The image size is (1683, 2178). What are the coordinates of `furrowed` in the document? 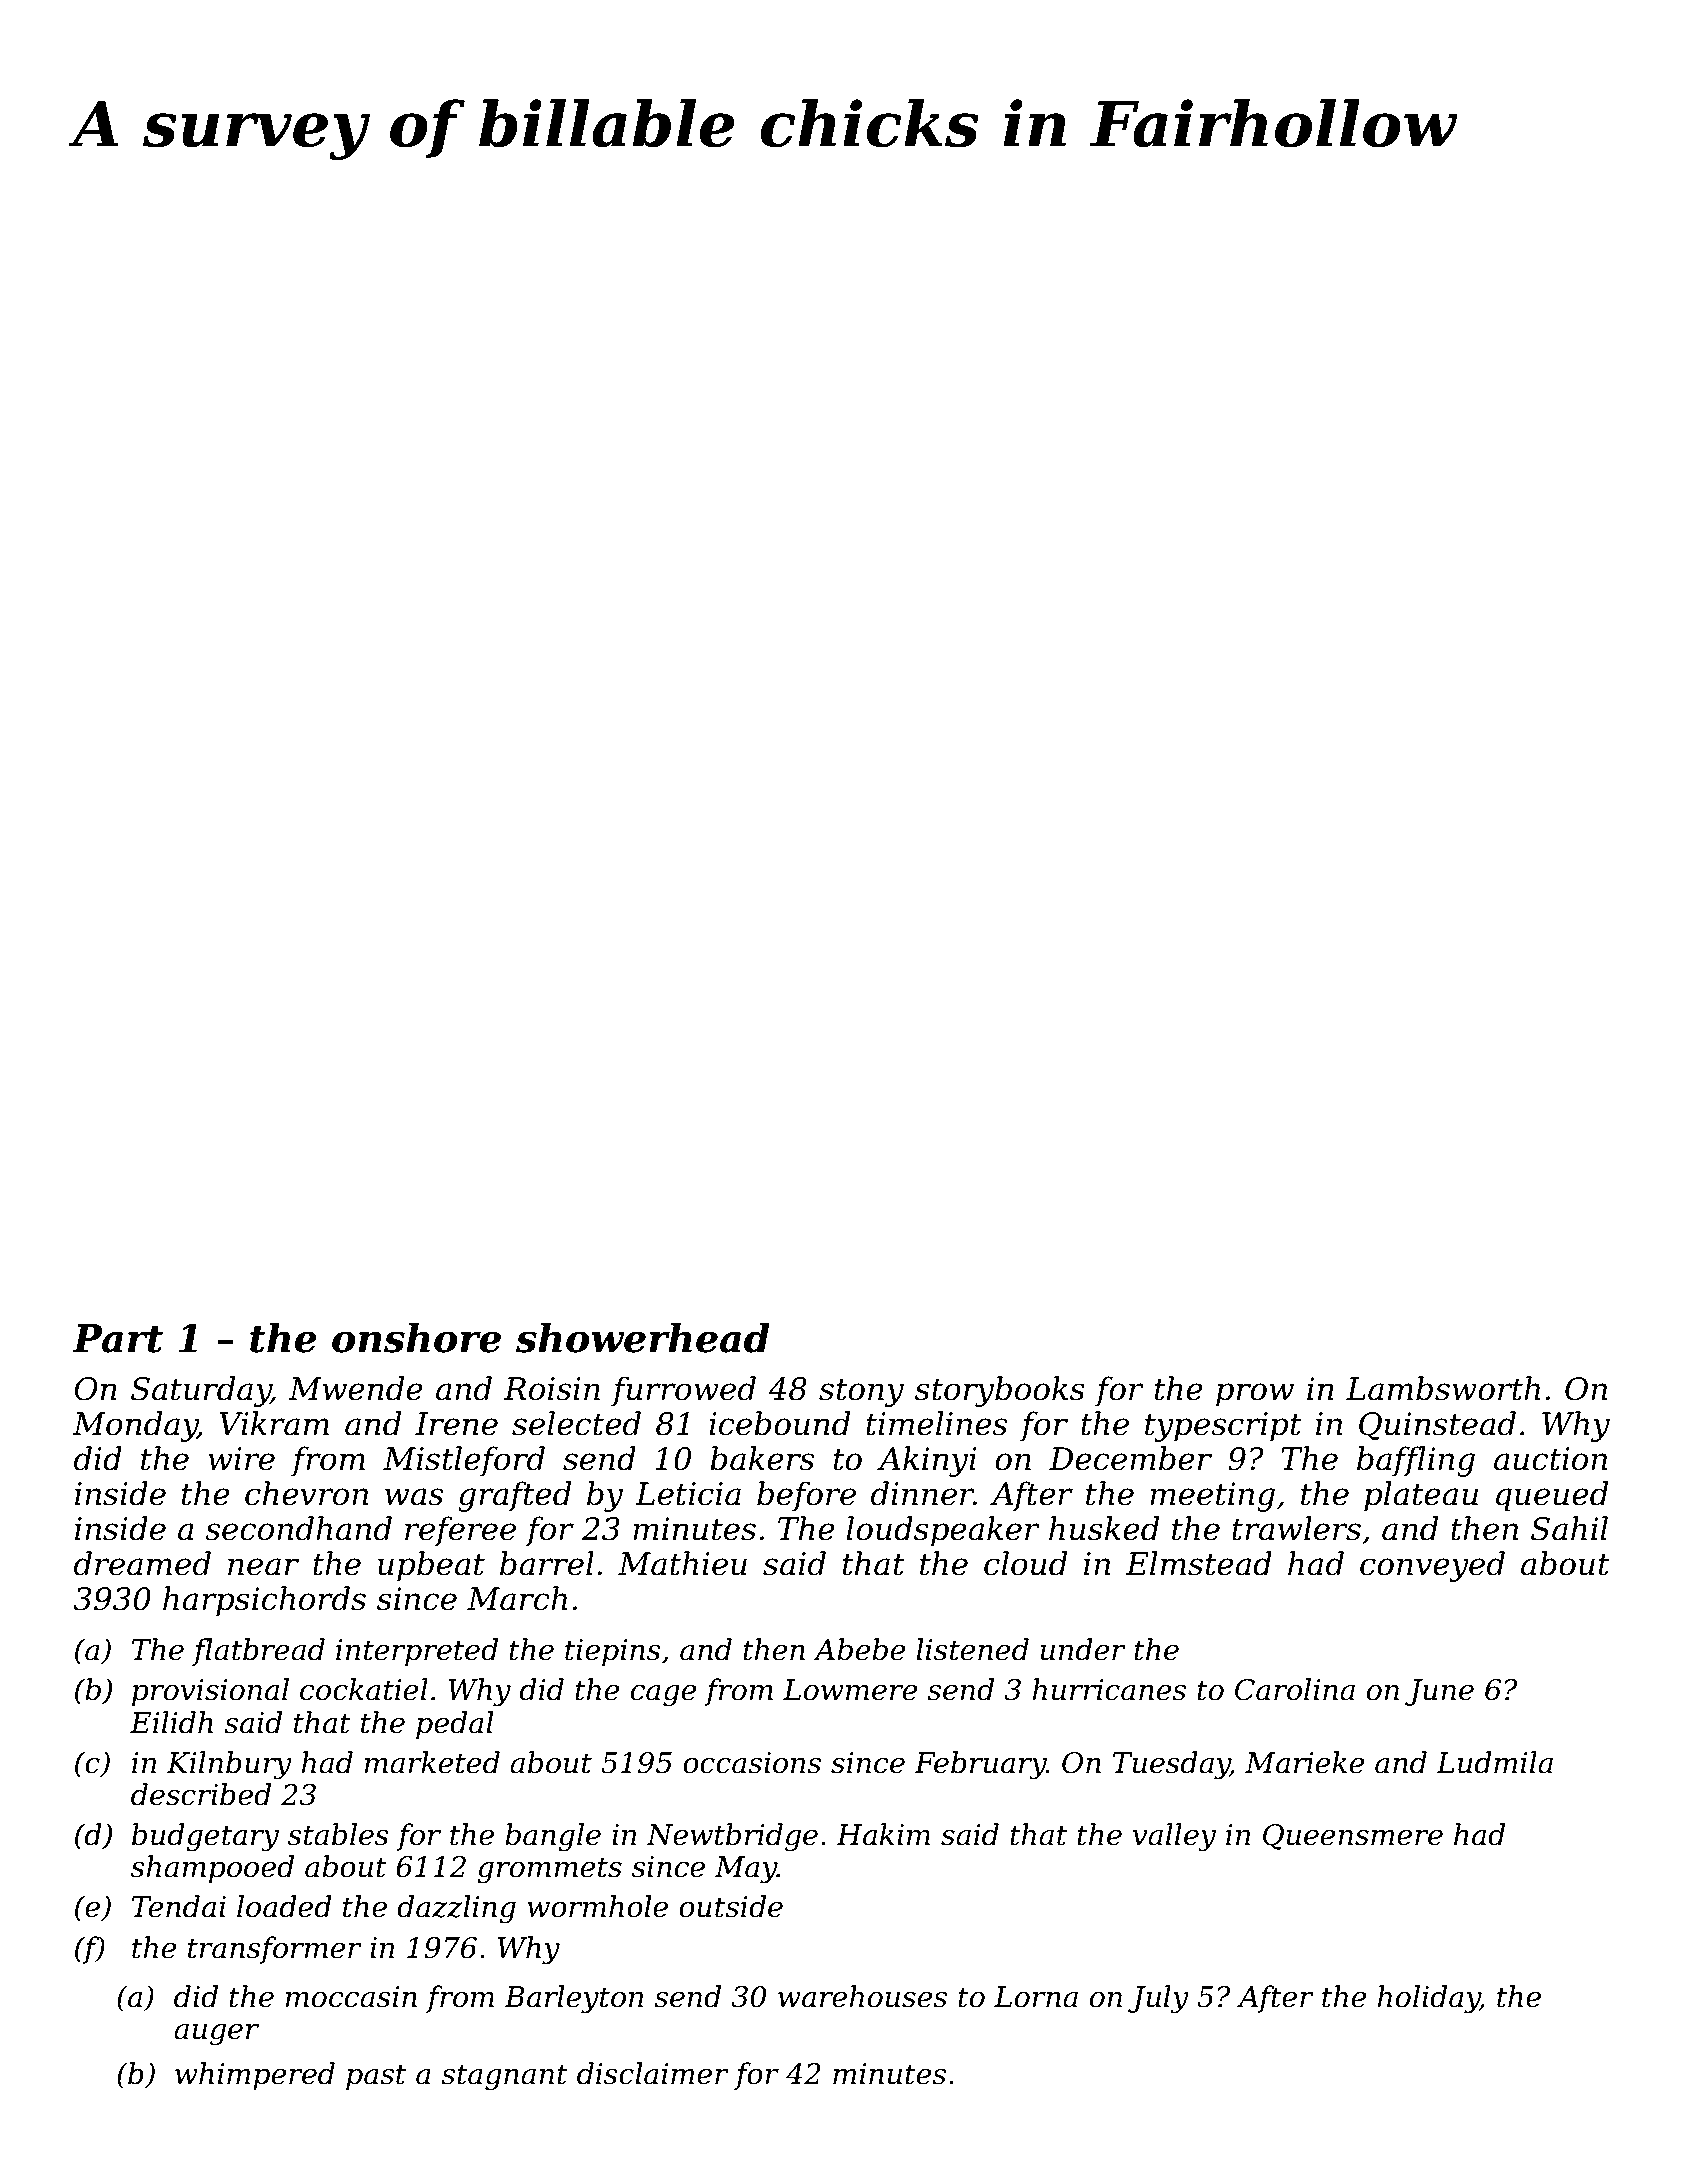 It's located at (683, 1391).
